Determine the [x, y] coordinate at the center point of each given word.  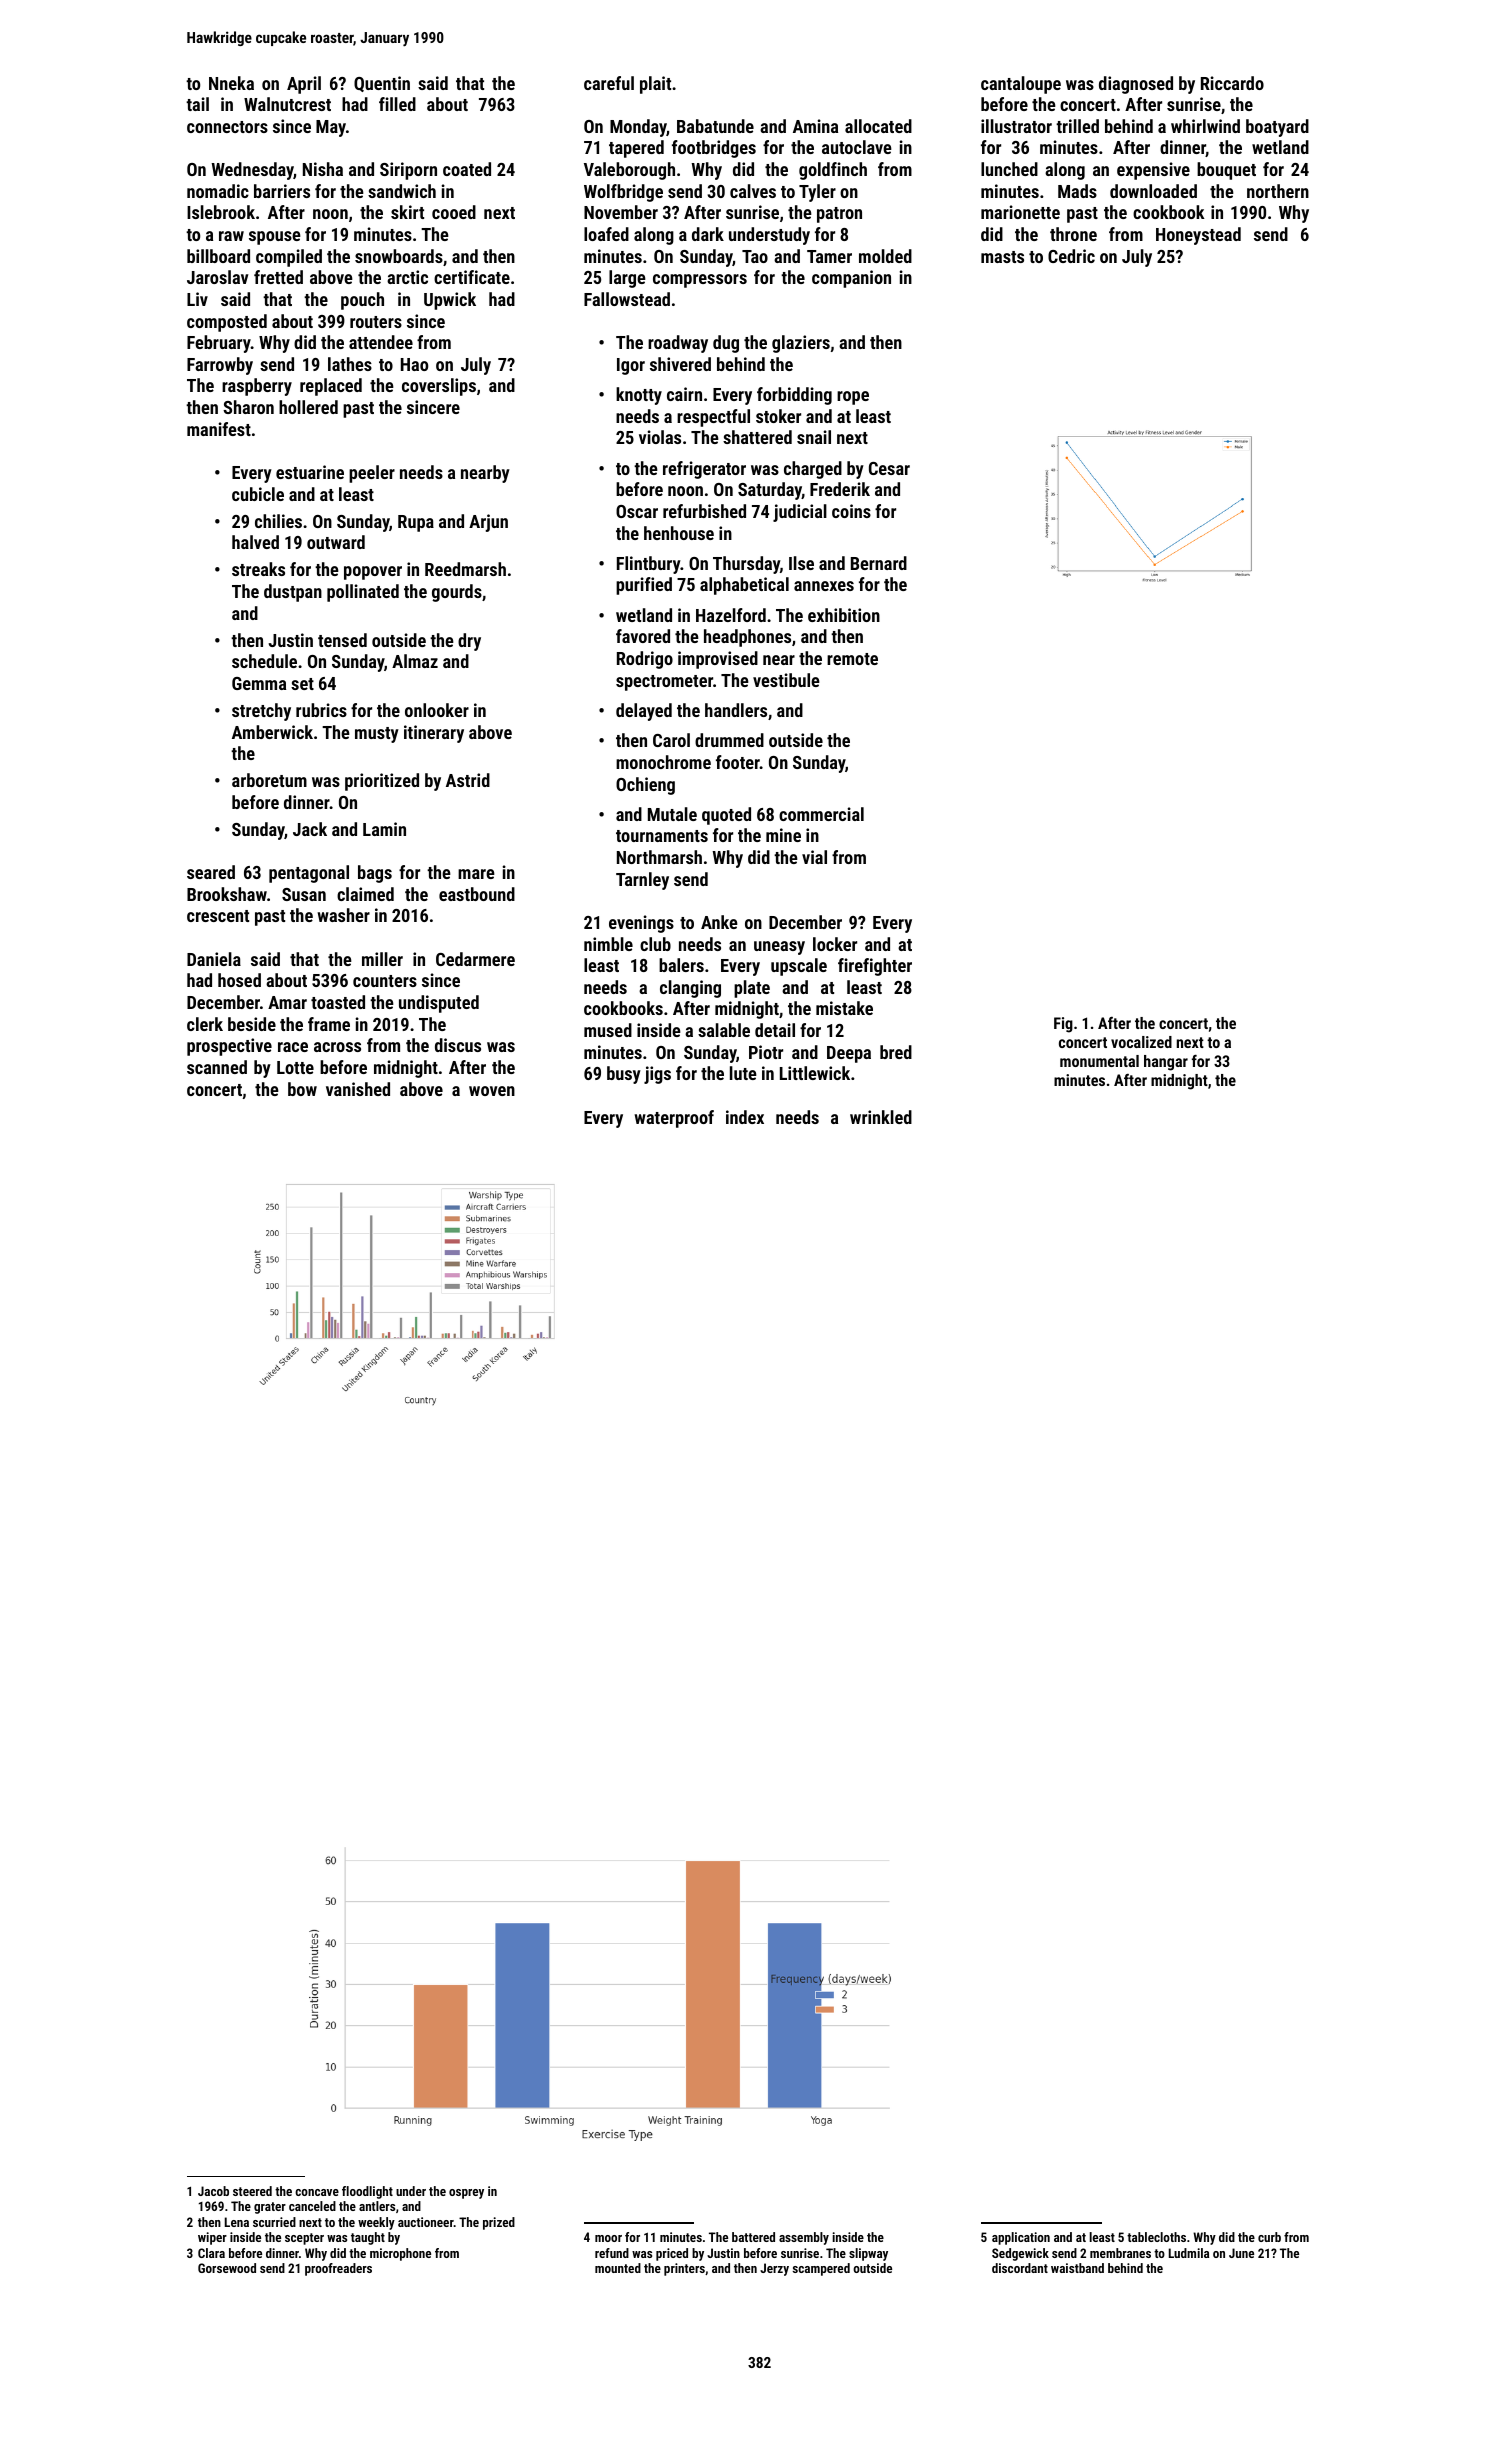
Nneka [231, 83]
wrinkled [881, 1117]
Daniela [214, 959]
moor [608, 2238]
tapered [636, 149]
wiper [212, 2238]
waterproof [674, 1119]
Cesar [889, 468]
